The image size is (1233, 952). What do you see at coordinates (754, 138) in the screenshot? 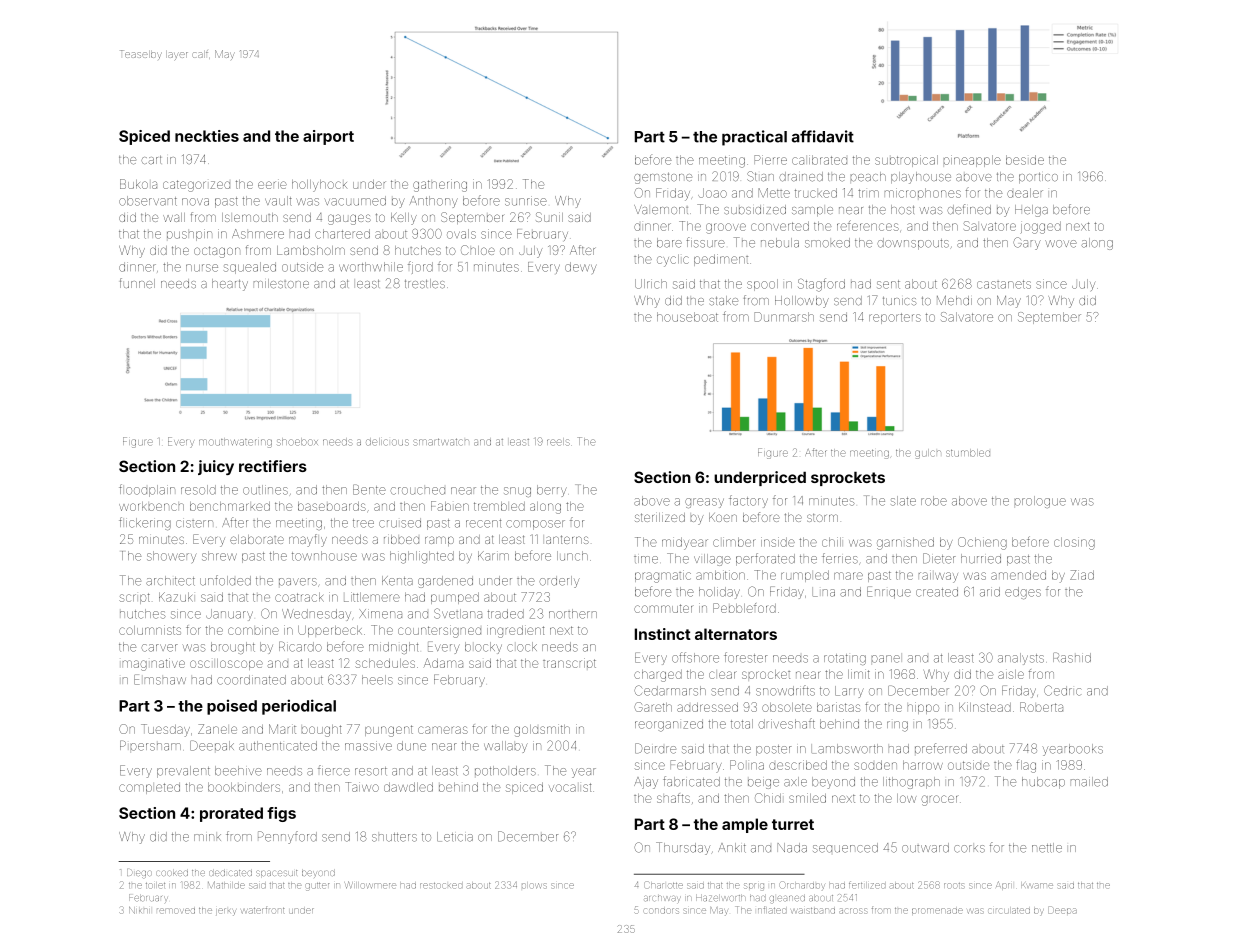
I see `practical` at bounding box center [754, 138].
